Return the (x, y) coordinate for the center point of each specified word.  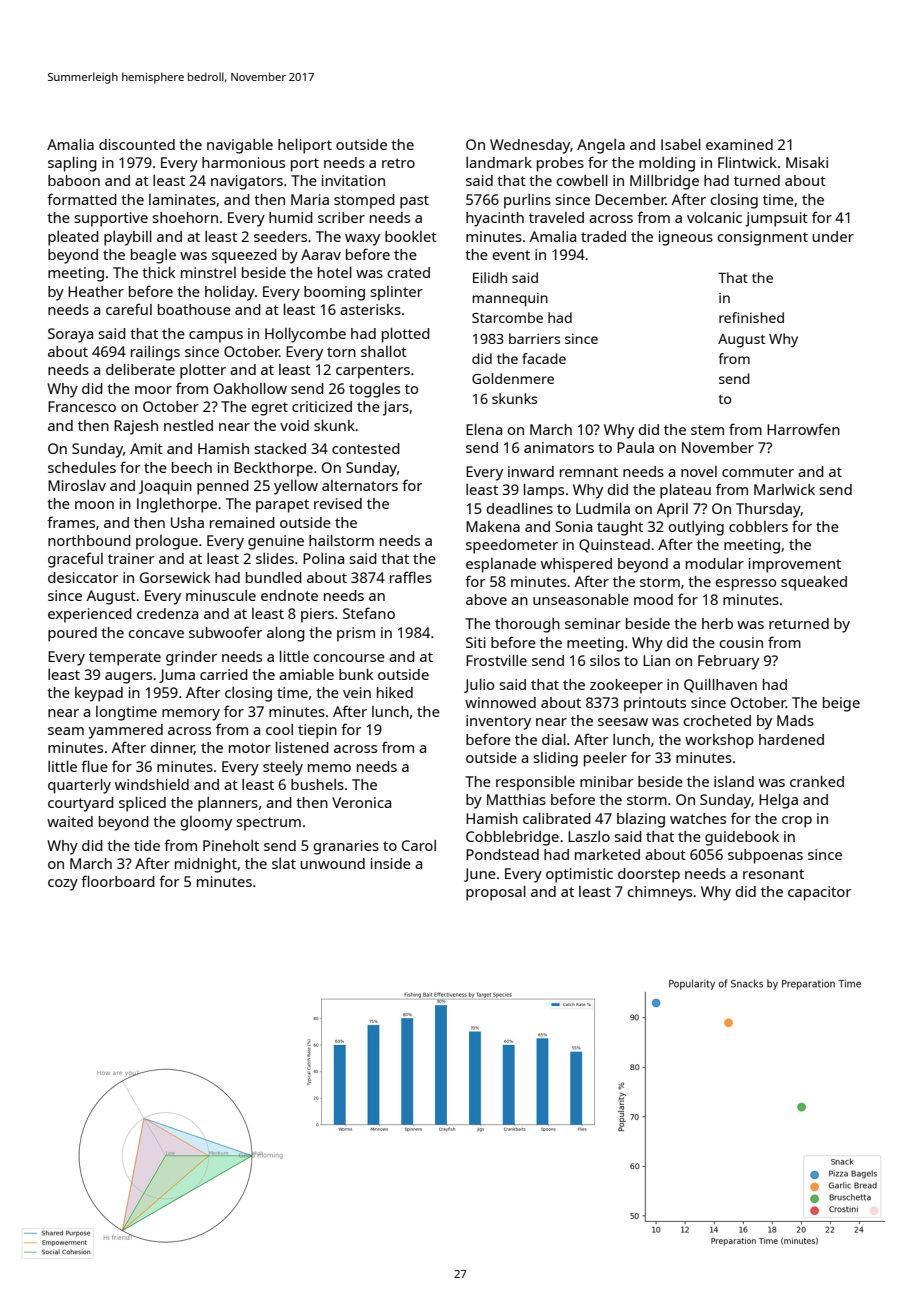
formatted (82, 199)
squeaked (814, 583)
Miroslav (77, 485)
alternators (360, 485)
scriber (341, 217)
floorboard (118, 881)
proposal (496, 893)
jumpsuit (776, 219)
